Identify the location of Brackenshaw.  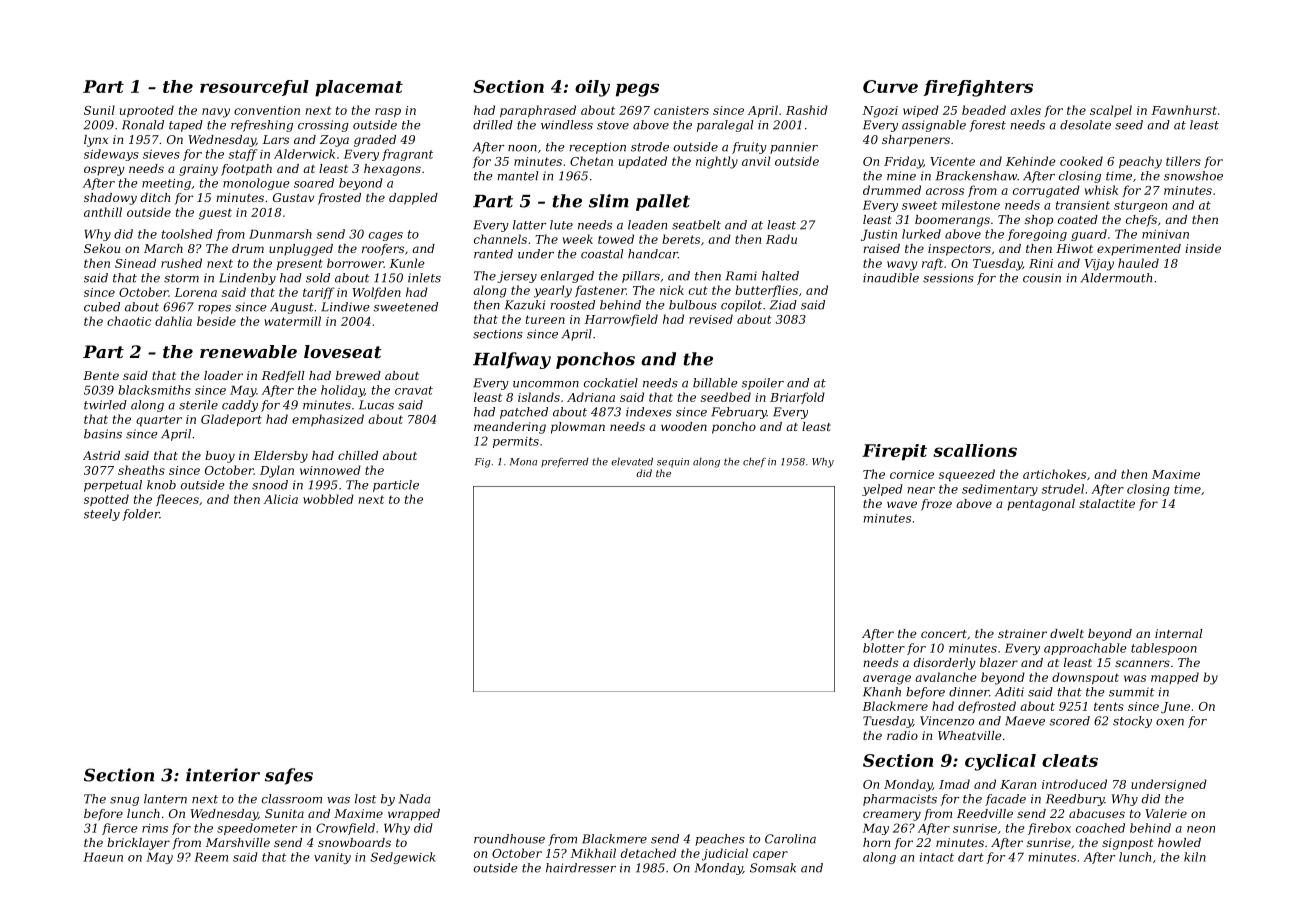
(976, 176).
